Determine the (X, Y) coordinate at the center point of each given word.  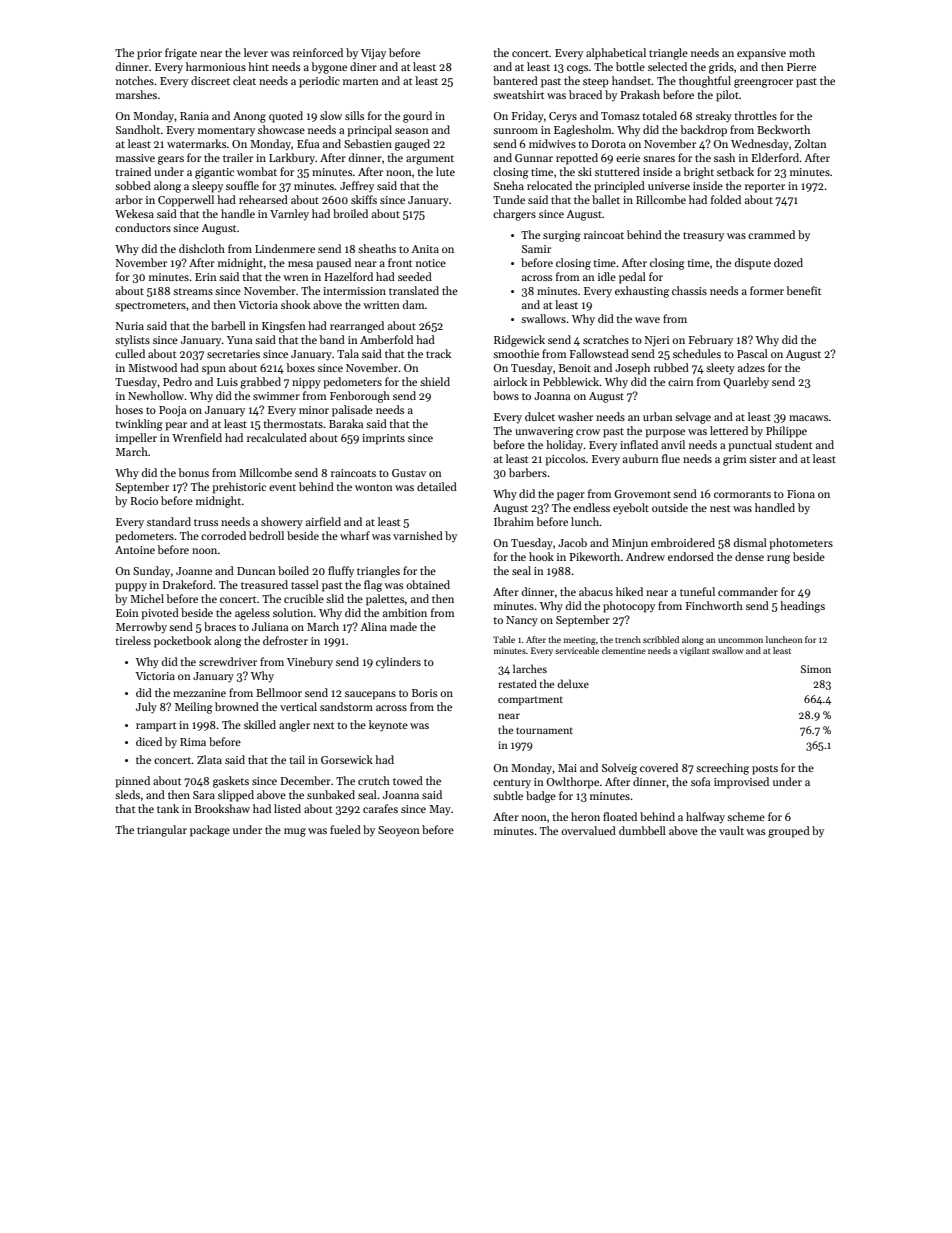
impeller (136, 439)
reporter (765, 188)
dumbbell (642, 830)
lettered (729, 430)
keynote (388, 726)
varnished (418, 535)
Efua (308, 143)
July (146, 708)
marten (361, 81)
